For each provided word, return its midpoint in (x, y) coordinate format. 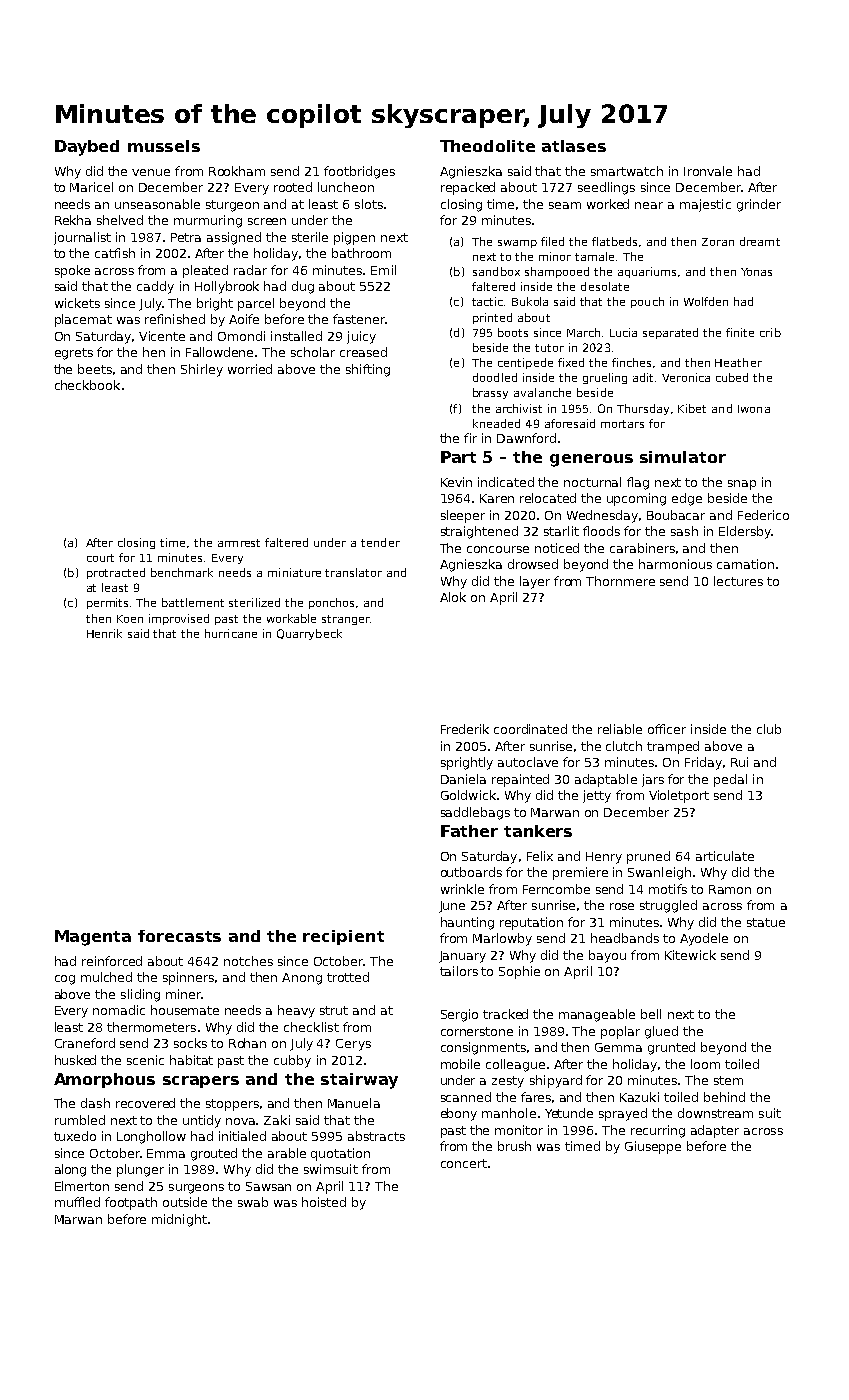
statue (766, 922)
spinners (188, 978)
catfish (115, 253)
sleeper (463, 516)
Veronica (686, 377)
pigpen (354, 238)
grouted (214, 1154)
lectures (738, 581)
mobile (460, 1064)
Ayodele (704, 939)
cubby (292, 1061)
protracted (116, 573)
